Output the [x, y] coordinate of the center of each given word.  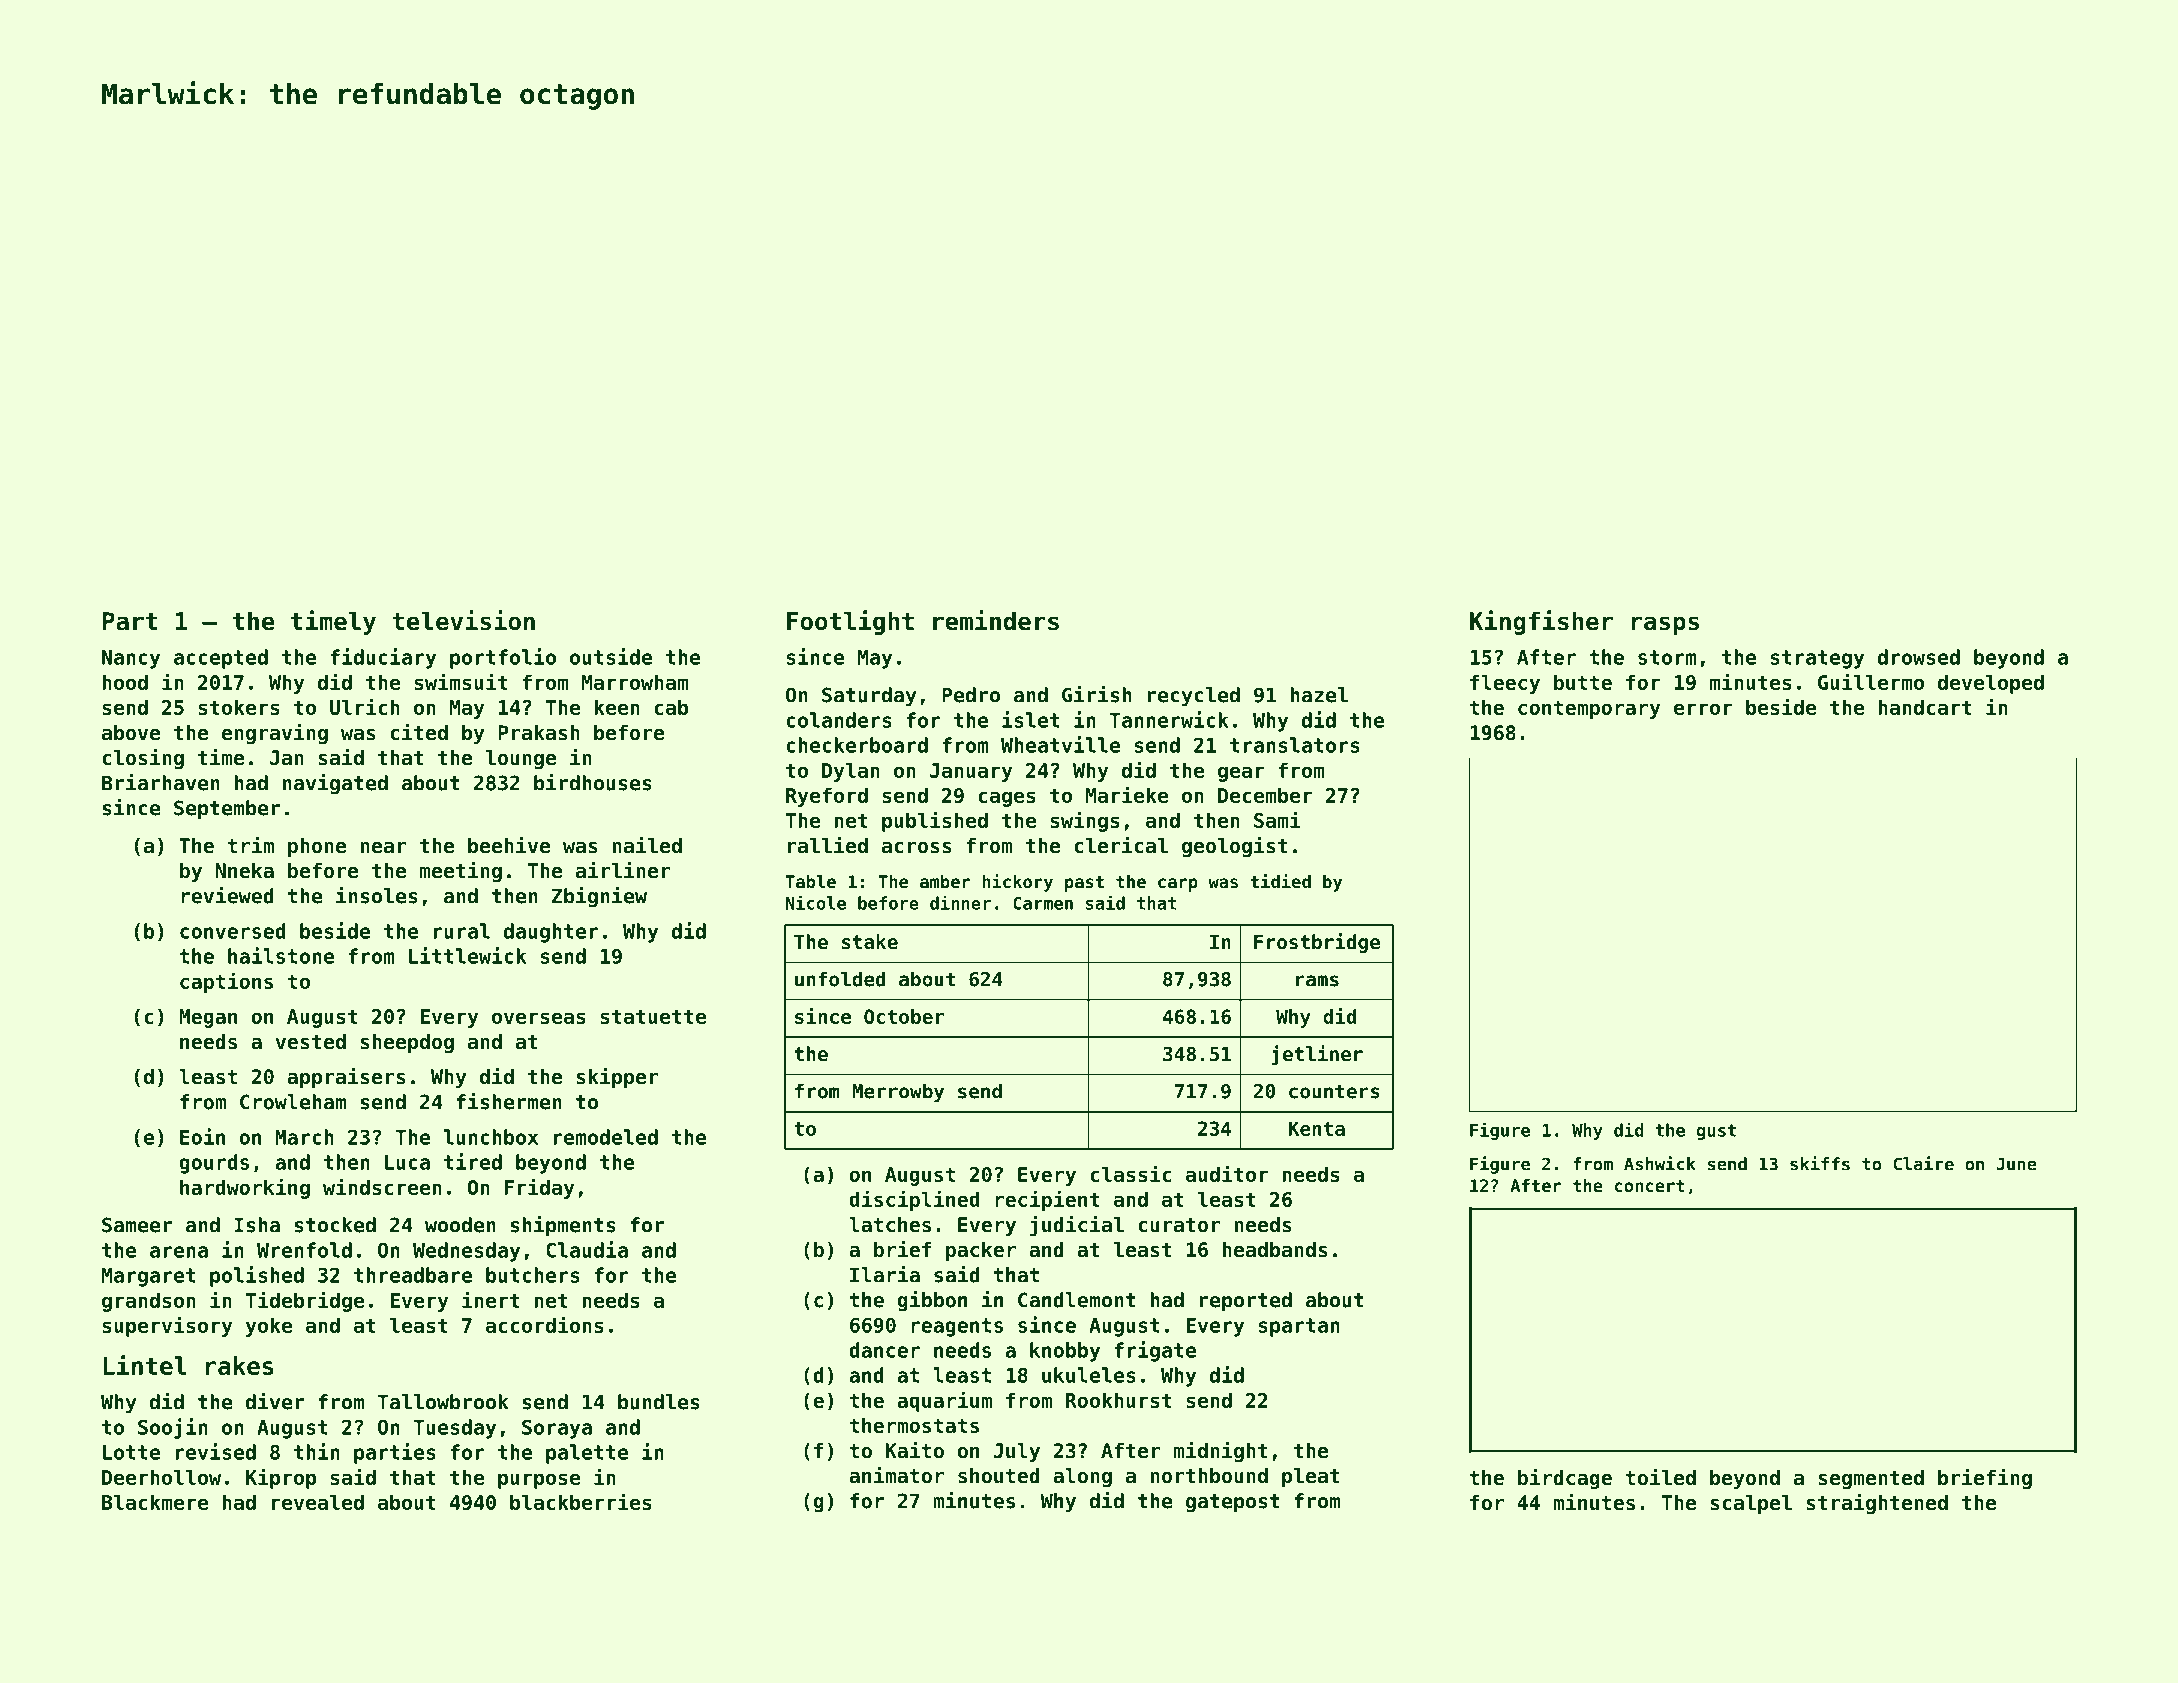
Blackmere [155, 1502]
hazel [1319, 695]
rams [1317, 981]
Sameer [137, 1225]
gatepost [1233, 1503]
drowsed [1919, 657]
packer [981, 1251]
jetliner [1317, 1055]
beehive [509, 845]
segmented [1871, 1479]
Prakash [539, 733]
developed [1991, 684]
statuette [653, 1016]
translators [1295, 745]
